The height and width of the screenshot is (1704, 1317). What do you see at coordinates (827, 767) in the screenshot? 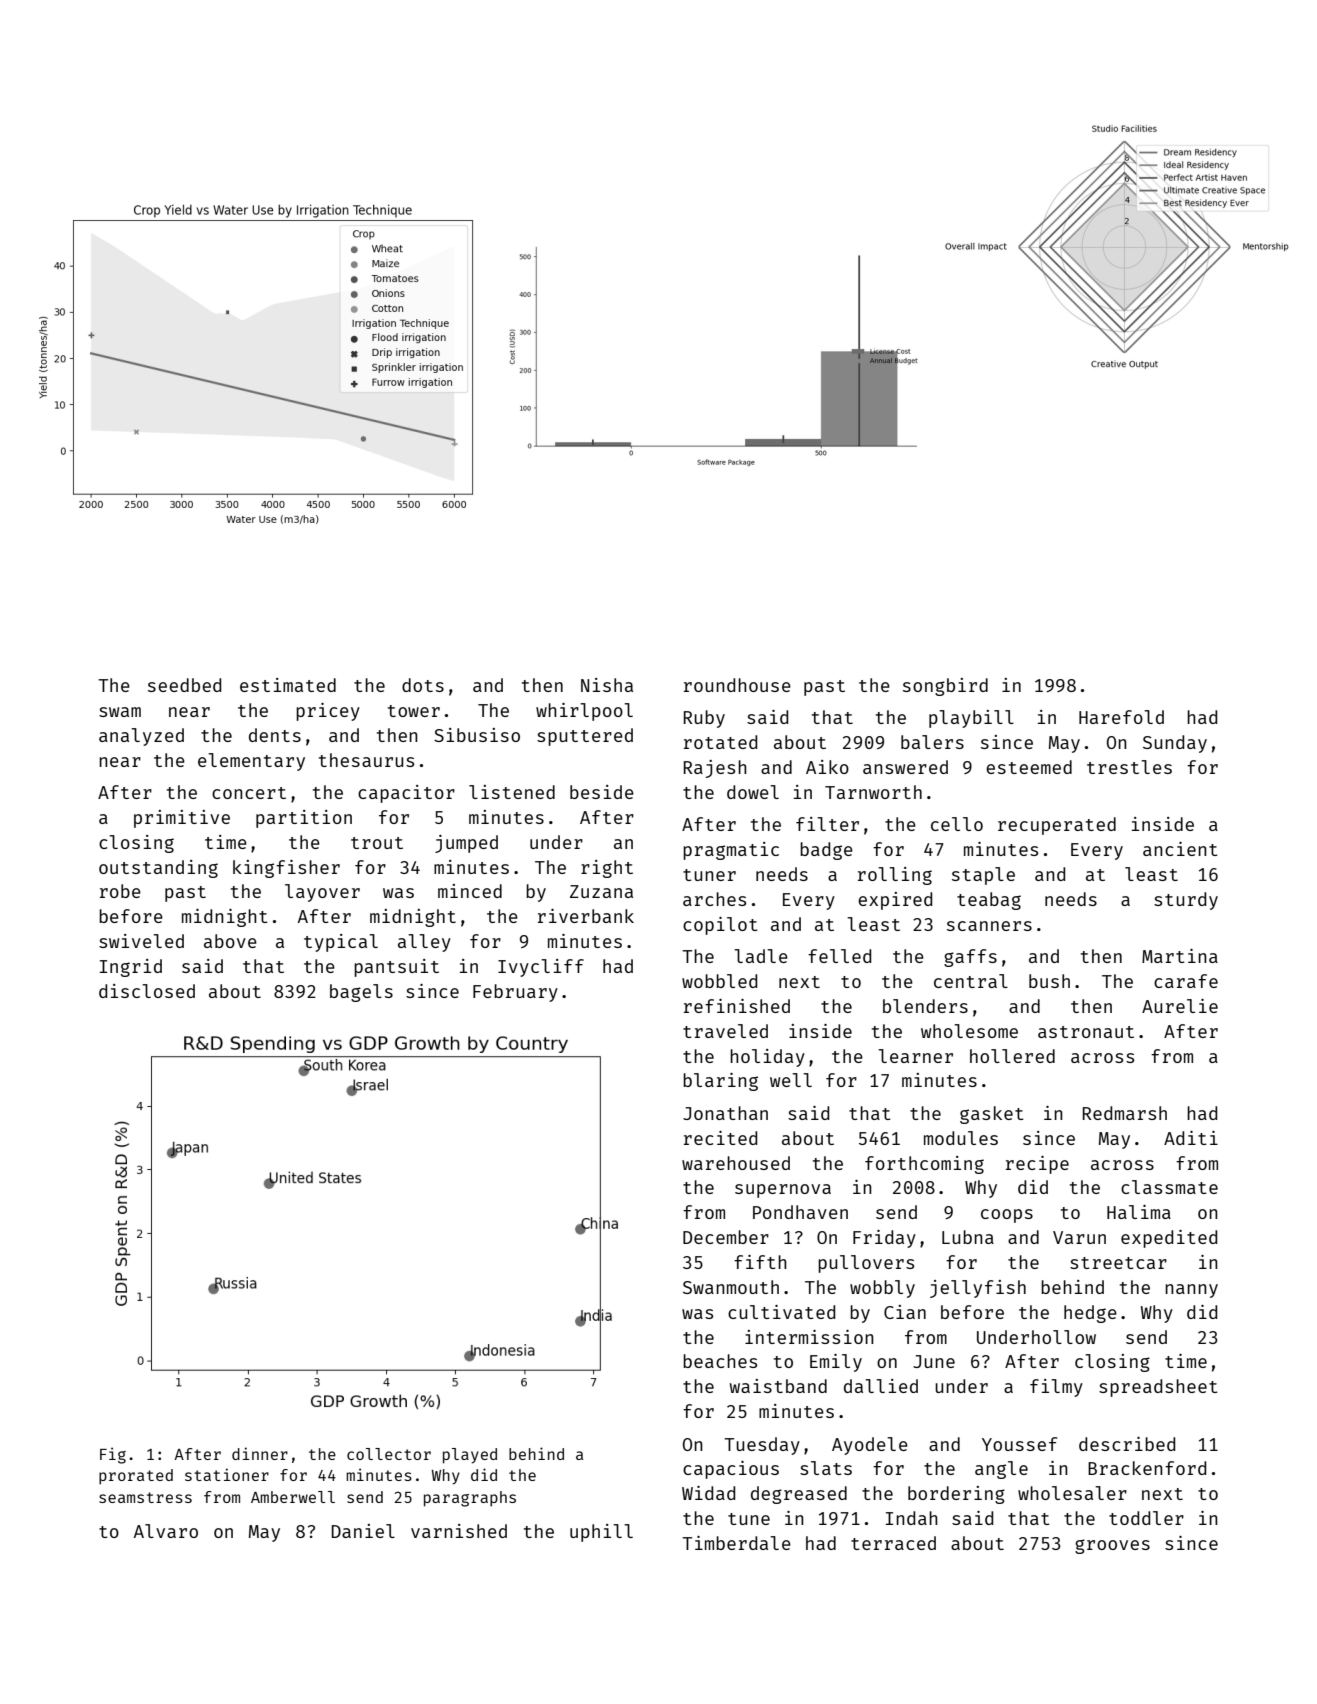
I see `Aiko` at bounding box center [827, 767].
